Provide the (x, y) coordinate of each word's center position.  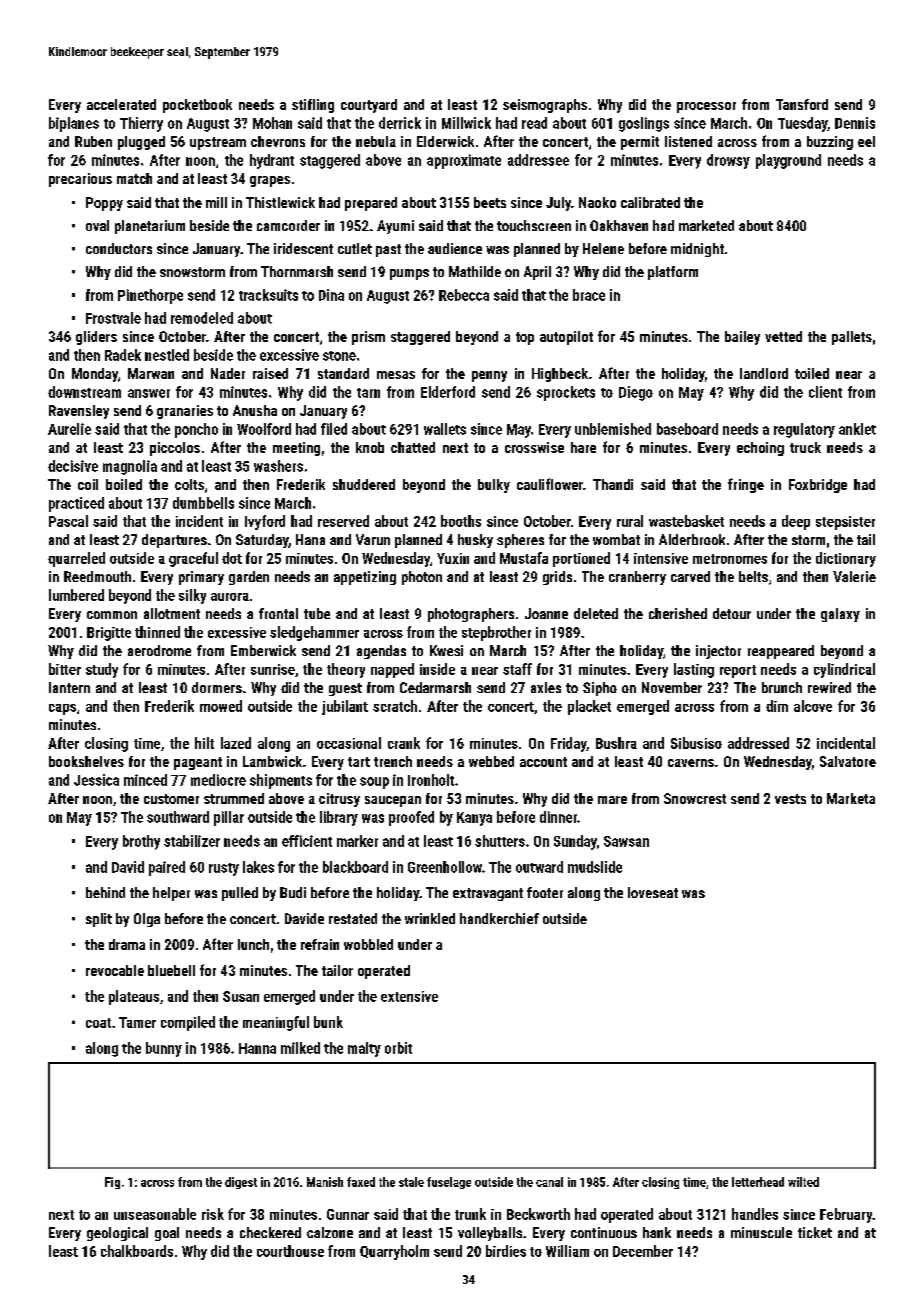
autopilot (566, 338)
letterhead (758, 1182)
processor (706, 107)
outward (539, 867)
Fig (112, 1183)
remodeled (202, 318)
